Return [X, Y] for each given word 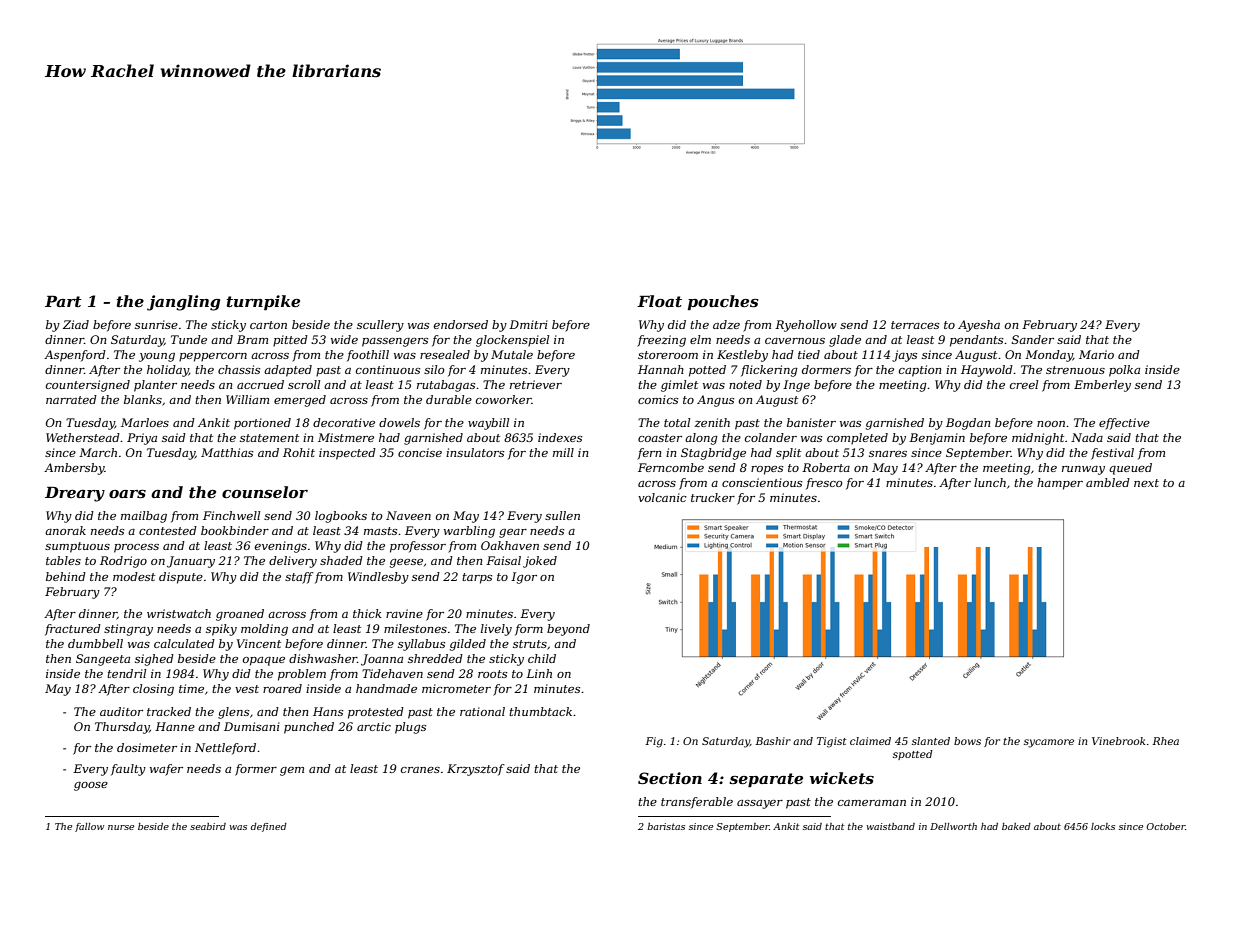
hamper [1060, 484]
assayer [760, 804]
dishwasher [323, 658]
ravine [404, 613]
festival [1112, 454]
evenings [281, 547]
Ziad [76, 324]
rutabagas [446, 386]
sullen [562, 515]
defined [269, 827]
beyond [568, 630]
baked [1016, 826]
